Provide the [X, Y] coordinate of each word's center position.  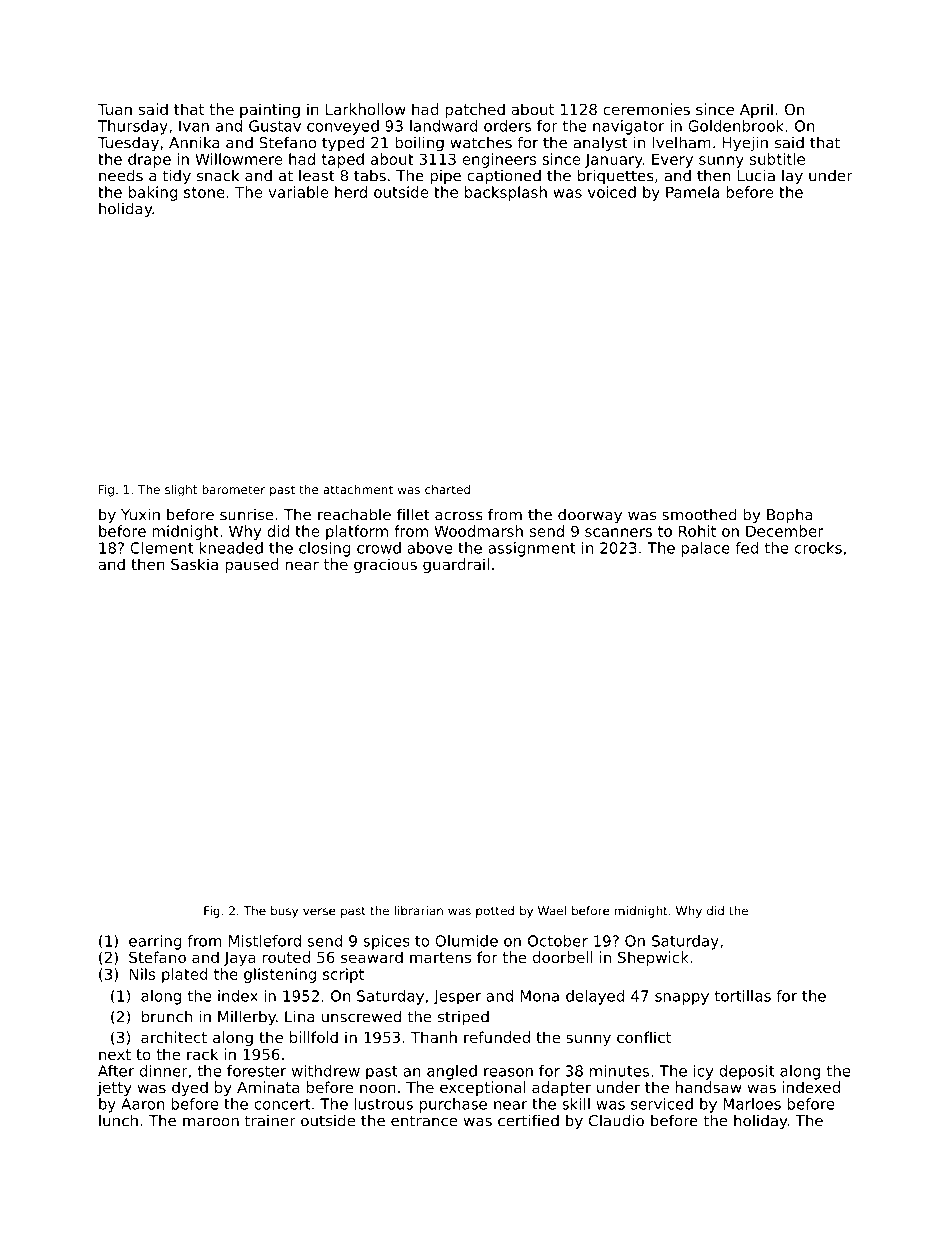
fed [747, 548]
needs [121, 175]
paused [252, 565]
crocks [818, 548]
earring [155, 942]
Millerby [247, 1018]
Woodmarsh [478, 531]
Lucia [756, 175]
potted [495, 912]
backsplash [506, 193]
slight [181, 491]
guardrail [456, 565]
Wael [552, 911]
